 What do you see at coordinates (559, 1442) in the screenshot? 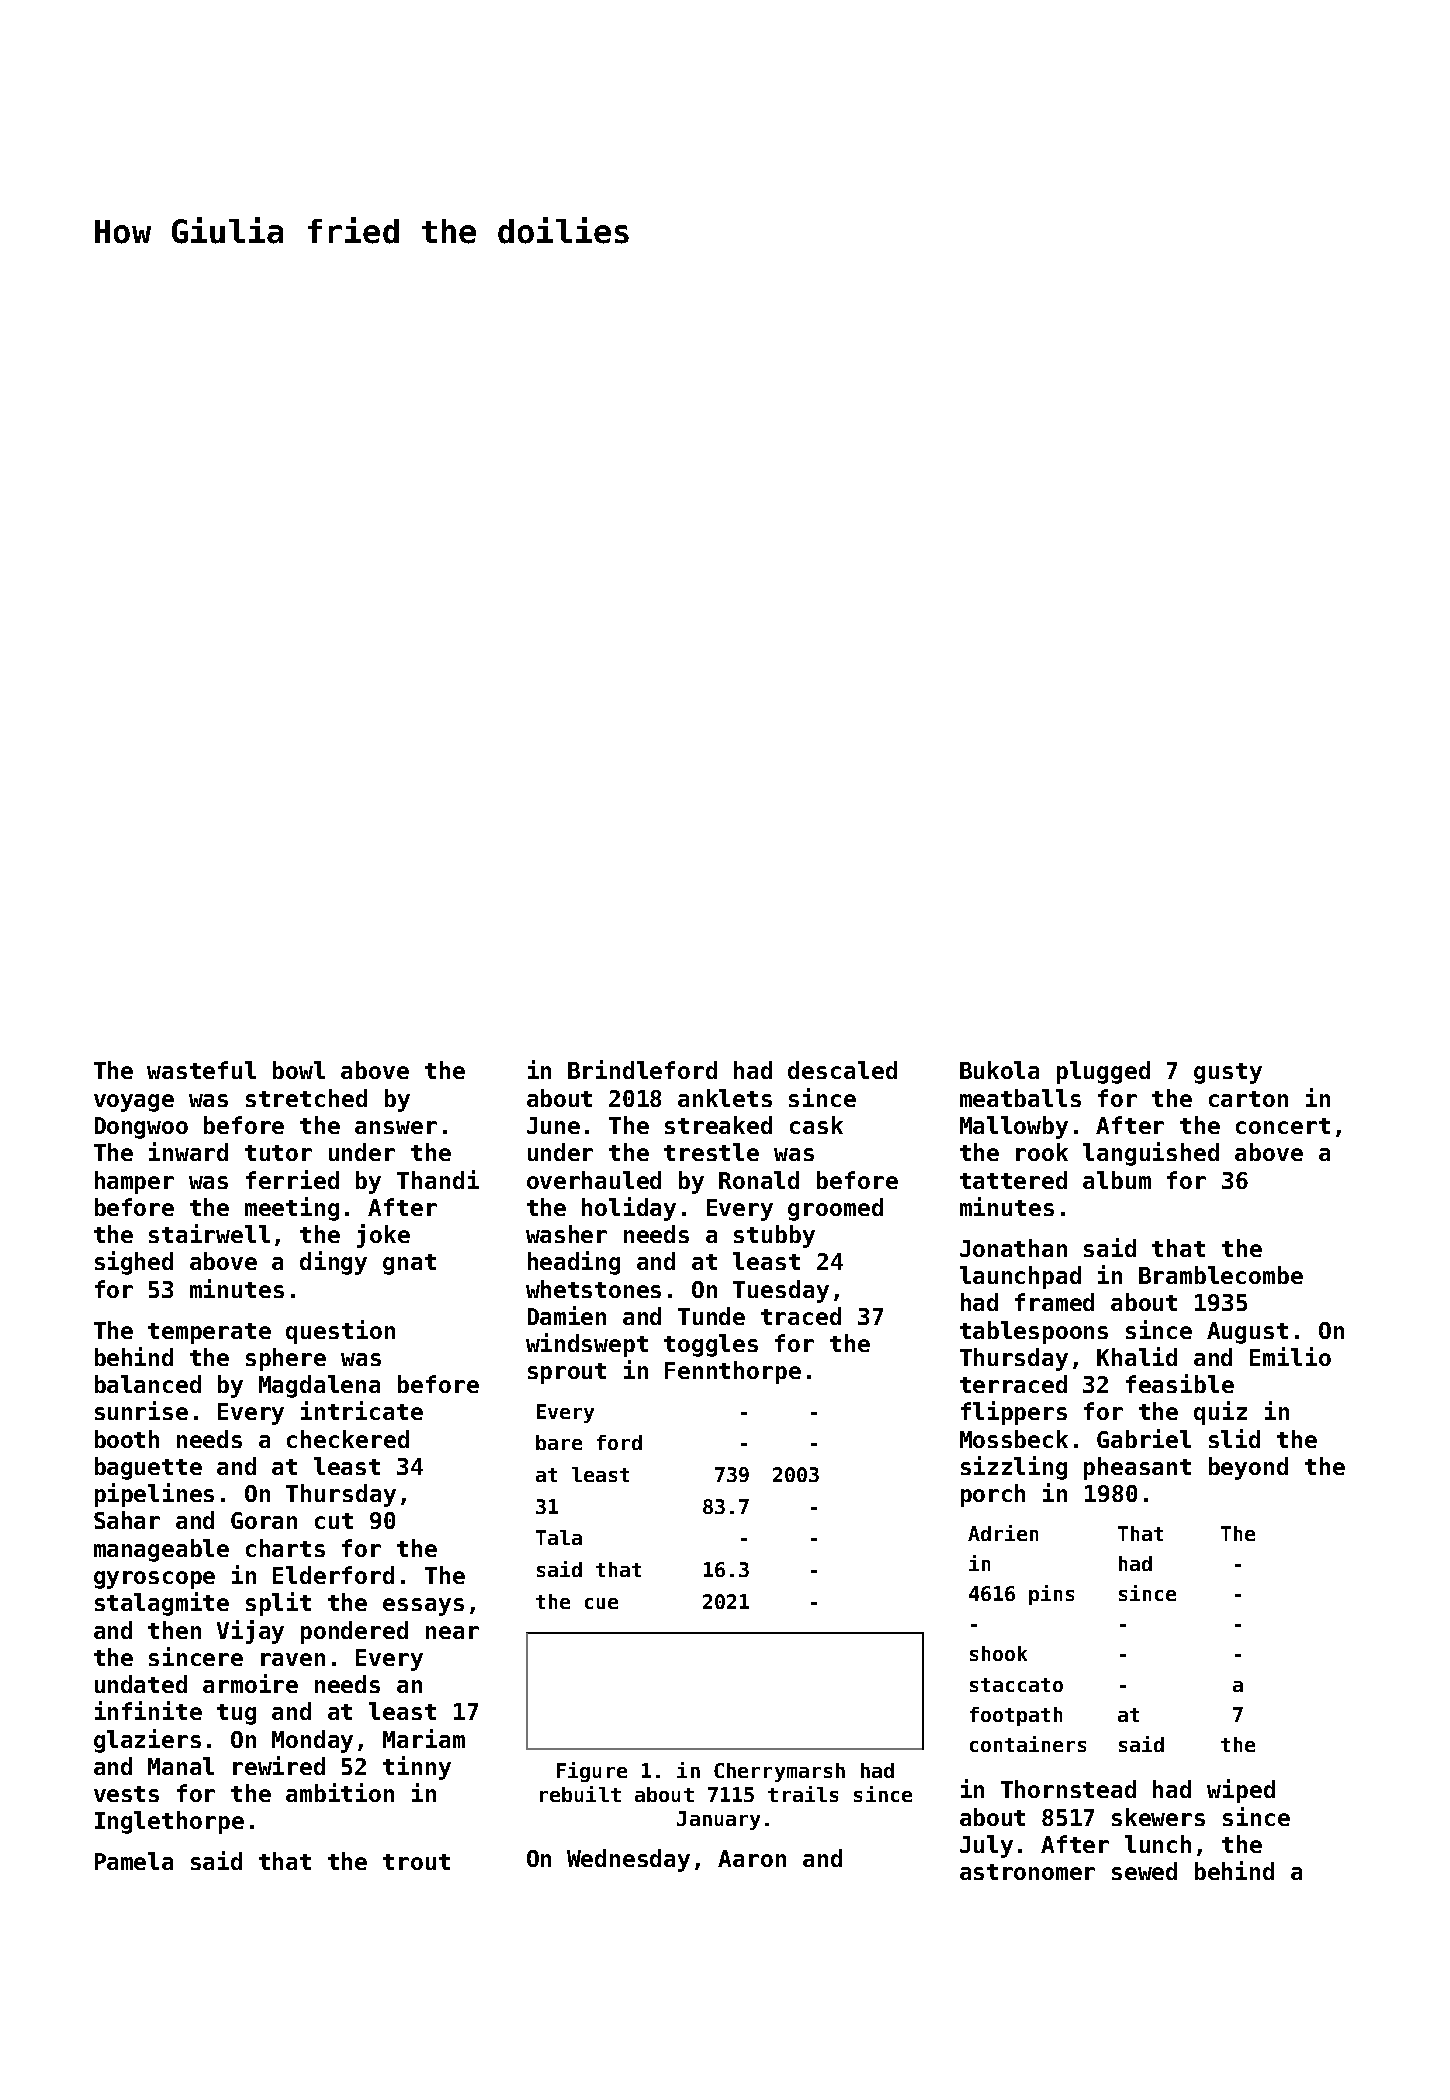
I see `bare` at bounding box center [559, 1442].
